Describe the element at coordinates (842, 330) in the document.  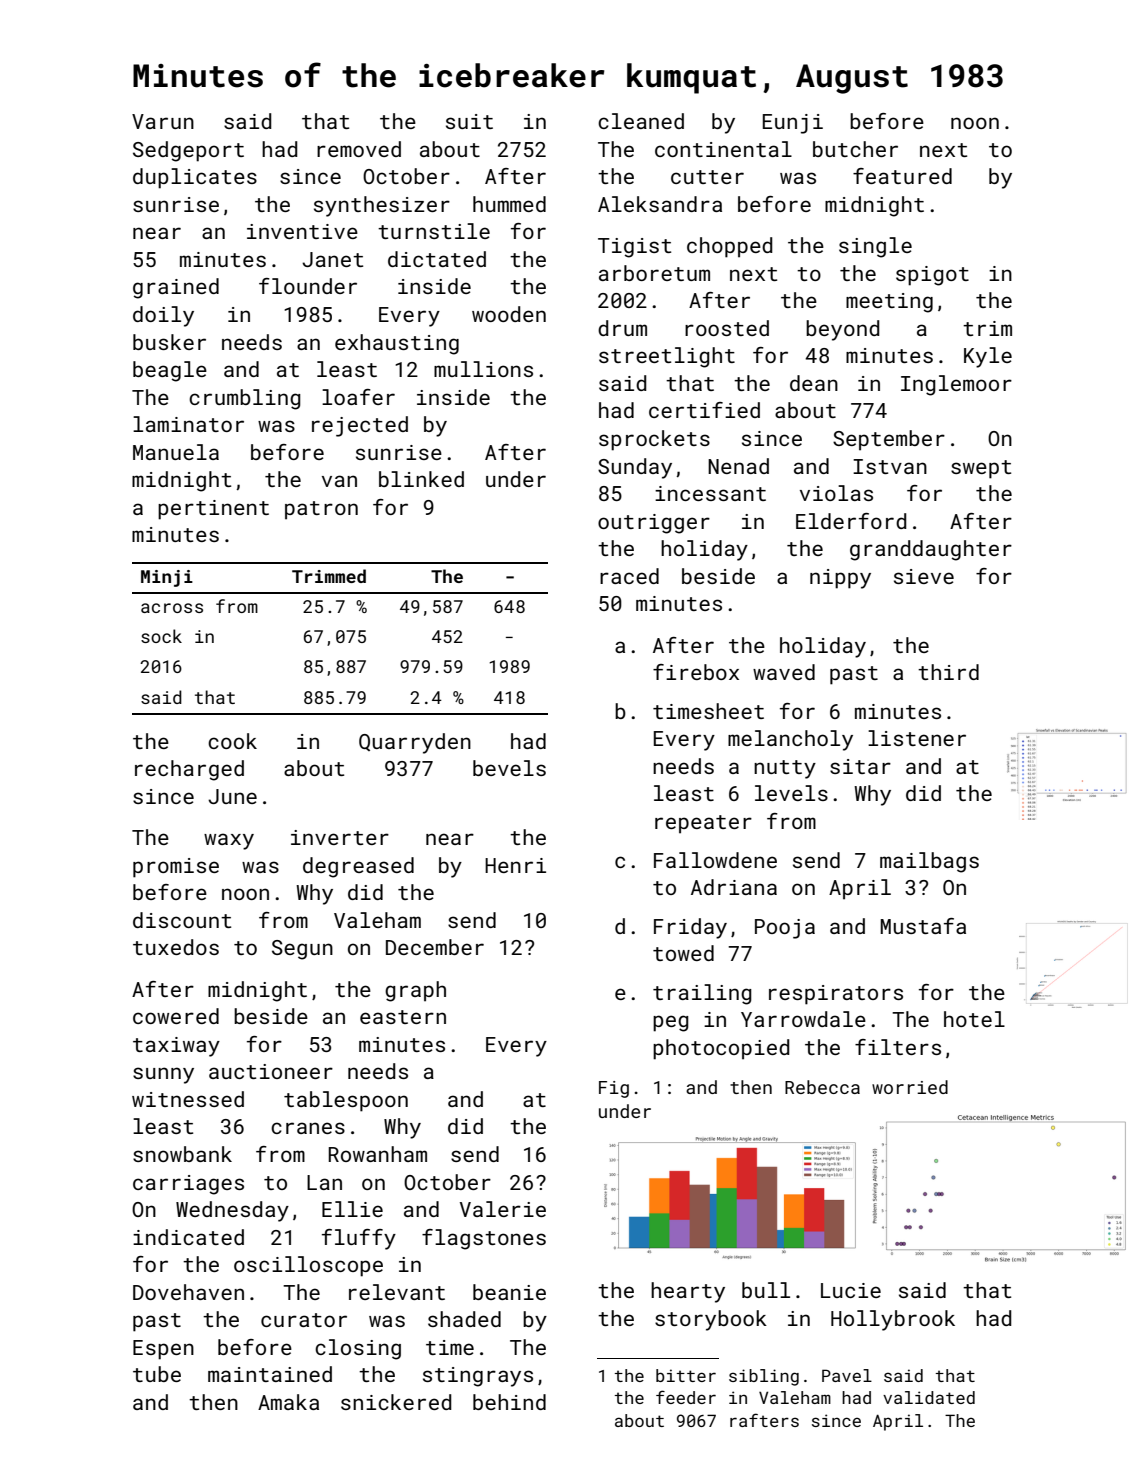
I see `beyond` at that location.
